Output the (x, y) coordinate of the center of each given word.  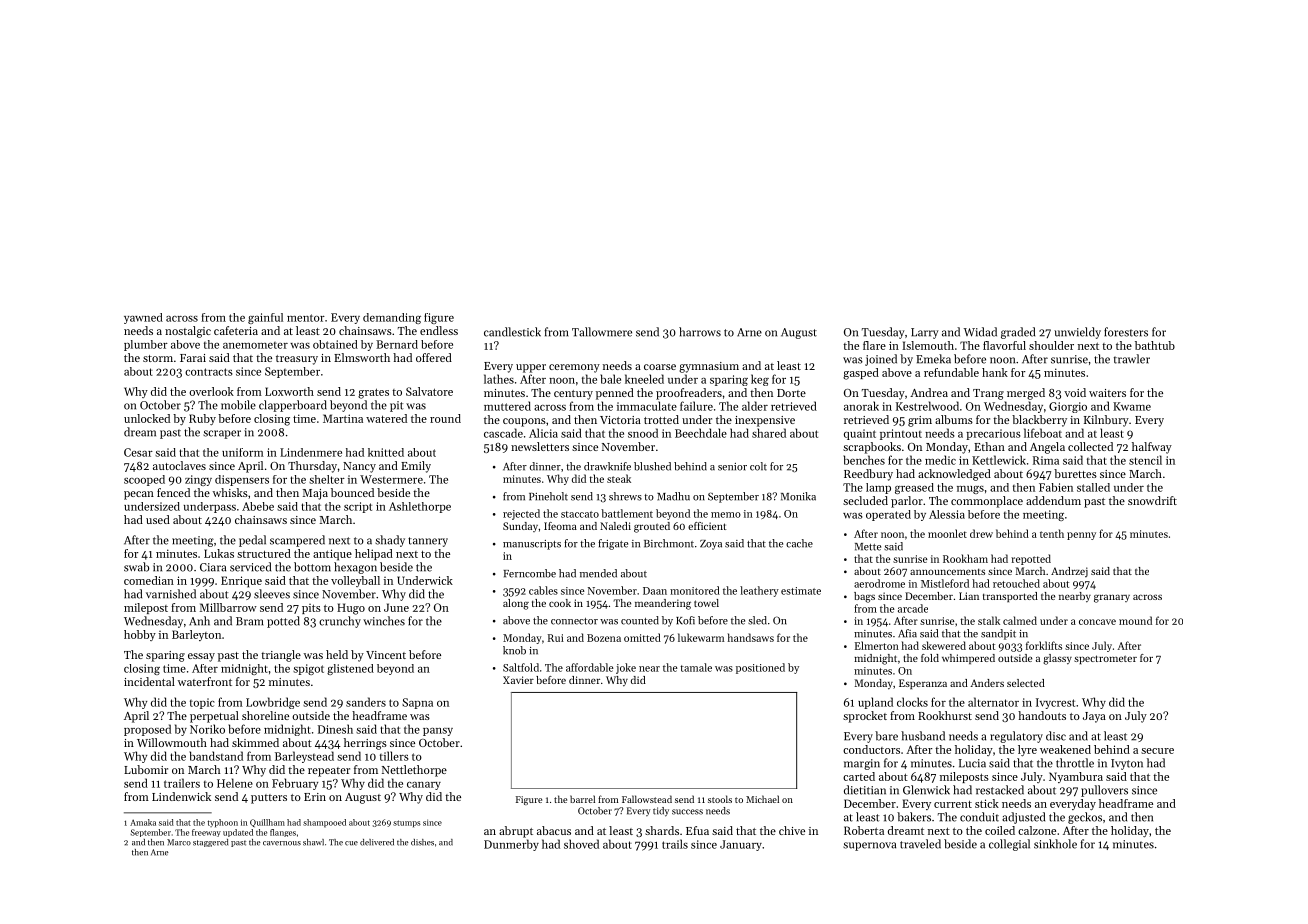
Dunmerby (511, 845)
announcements (947, 571)
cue (351, 843)
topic (202, 703)
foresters (1126, 332)
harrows (700, 332)
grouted (652, 527)
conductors (871, 749)
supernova (869, 846)
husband (923, 736)
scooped (144, 480)
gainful (265, 318)
